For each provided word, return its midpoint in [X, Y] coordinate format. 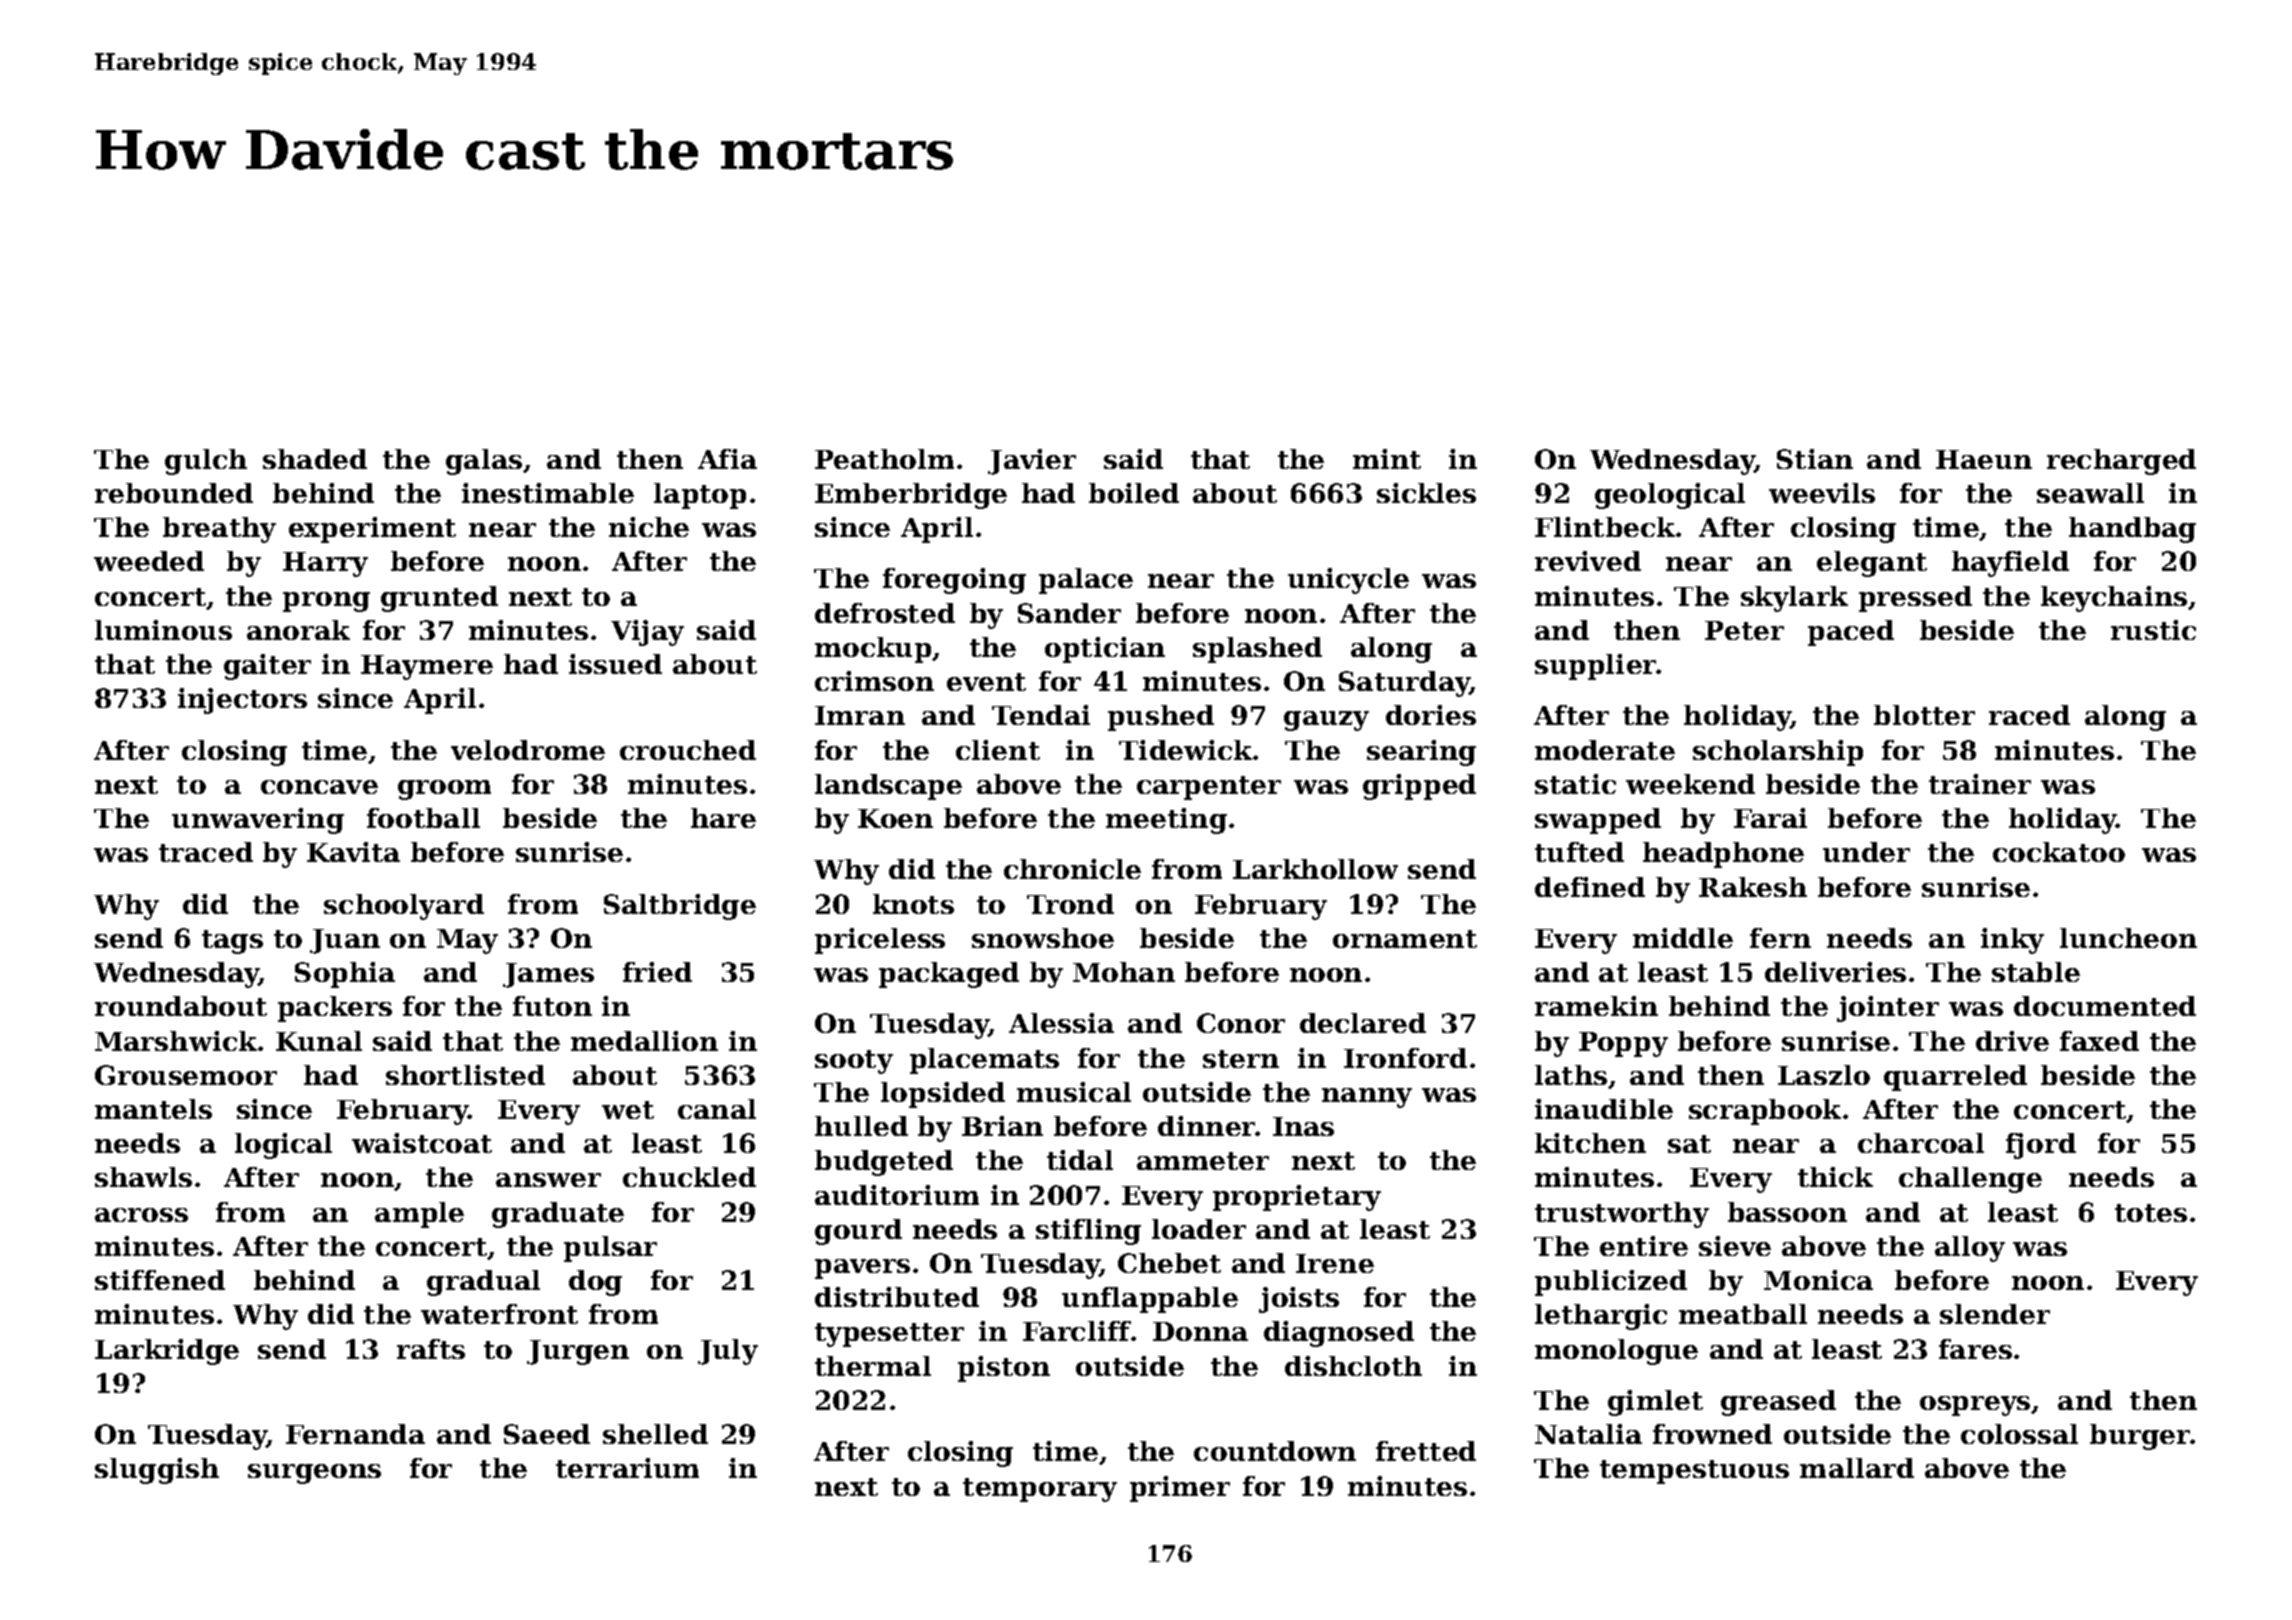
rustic [2153, 630]
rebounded [174, 493]
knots [913, 904]
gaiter [267, 667]
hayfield [2010, 564]
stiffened [160, 1280]
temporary [1040, 1490]
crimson [874, 681]
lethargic [1601, 1317]
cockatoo [2059, 852]
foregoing [954, 581]
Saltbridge [680, 907]
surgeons [314, 1474]
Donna [1200, 1331]
